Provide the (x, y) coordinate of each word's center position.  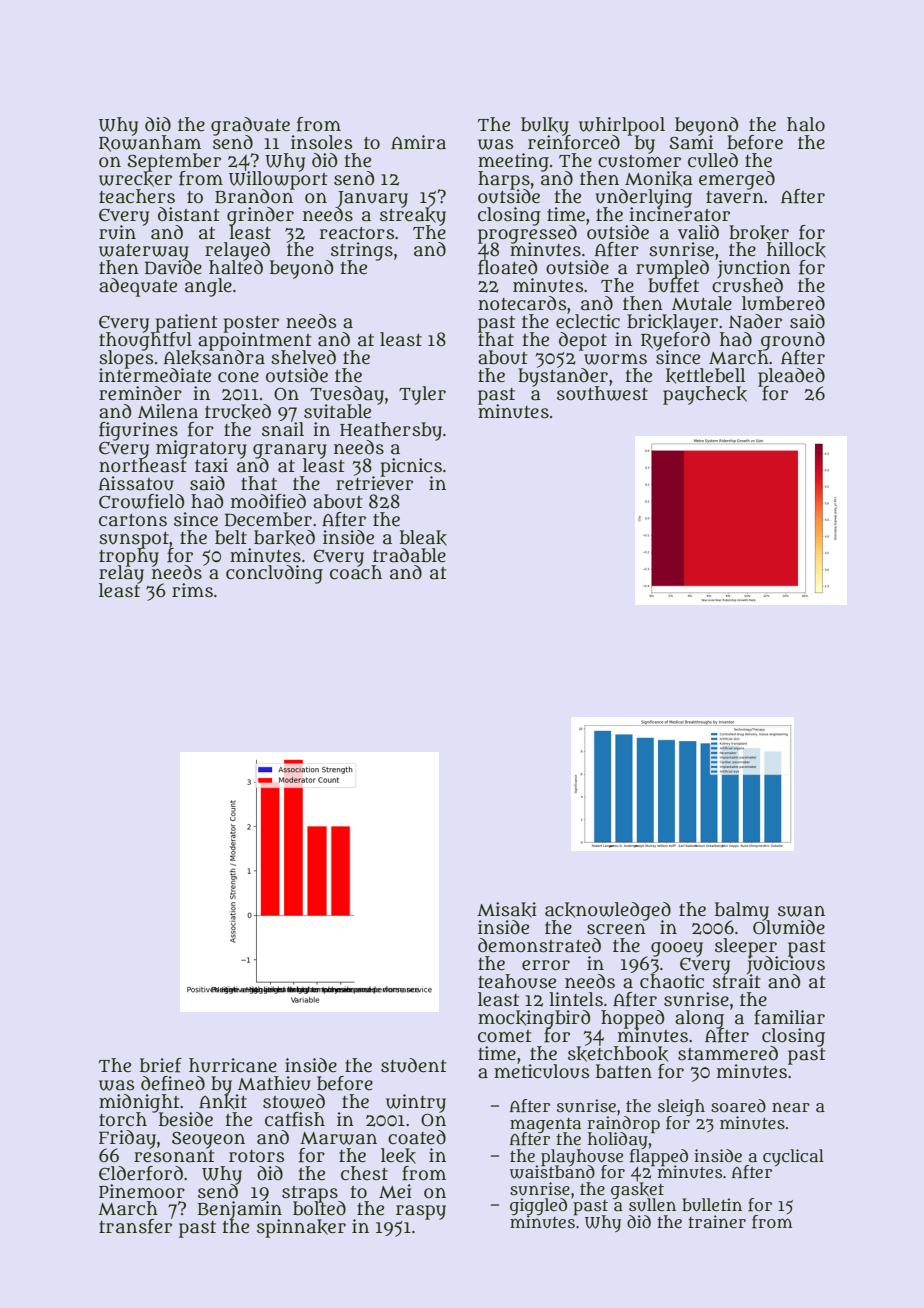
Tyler (422, 395)
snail (283, 429)
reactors (357, 233)
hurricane (233, 1065)
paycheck (705, 395)
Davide (173, 268)
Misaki (507, 910)
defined (173, 1083)
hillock (796, 250)
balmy (742, 911)
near (791, 1107)
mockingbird (534, 1019)
